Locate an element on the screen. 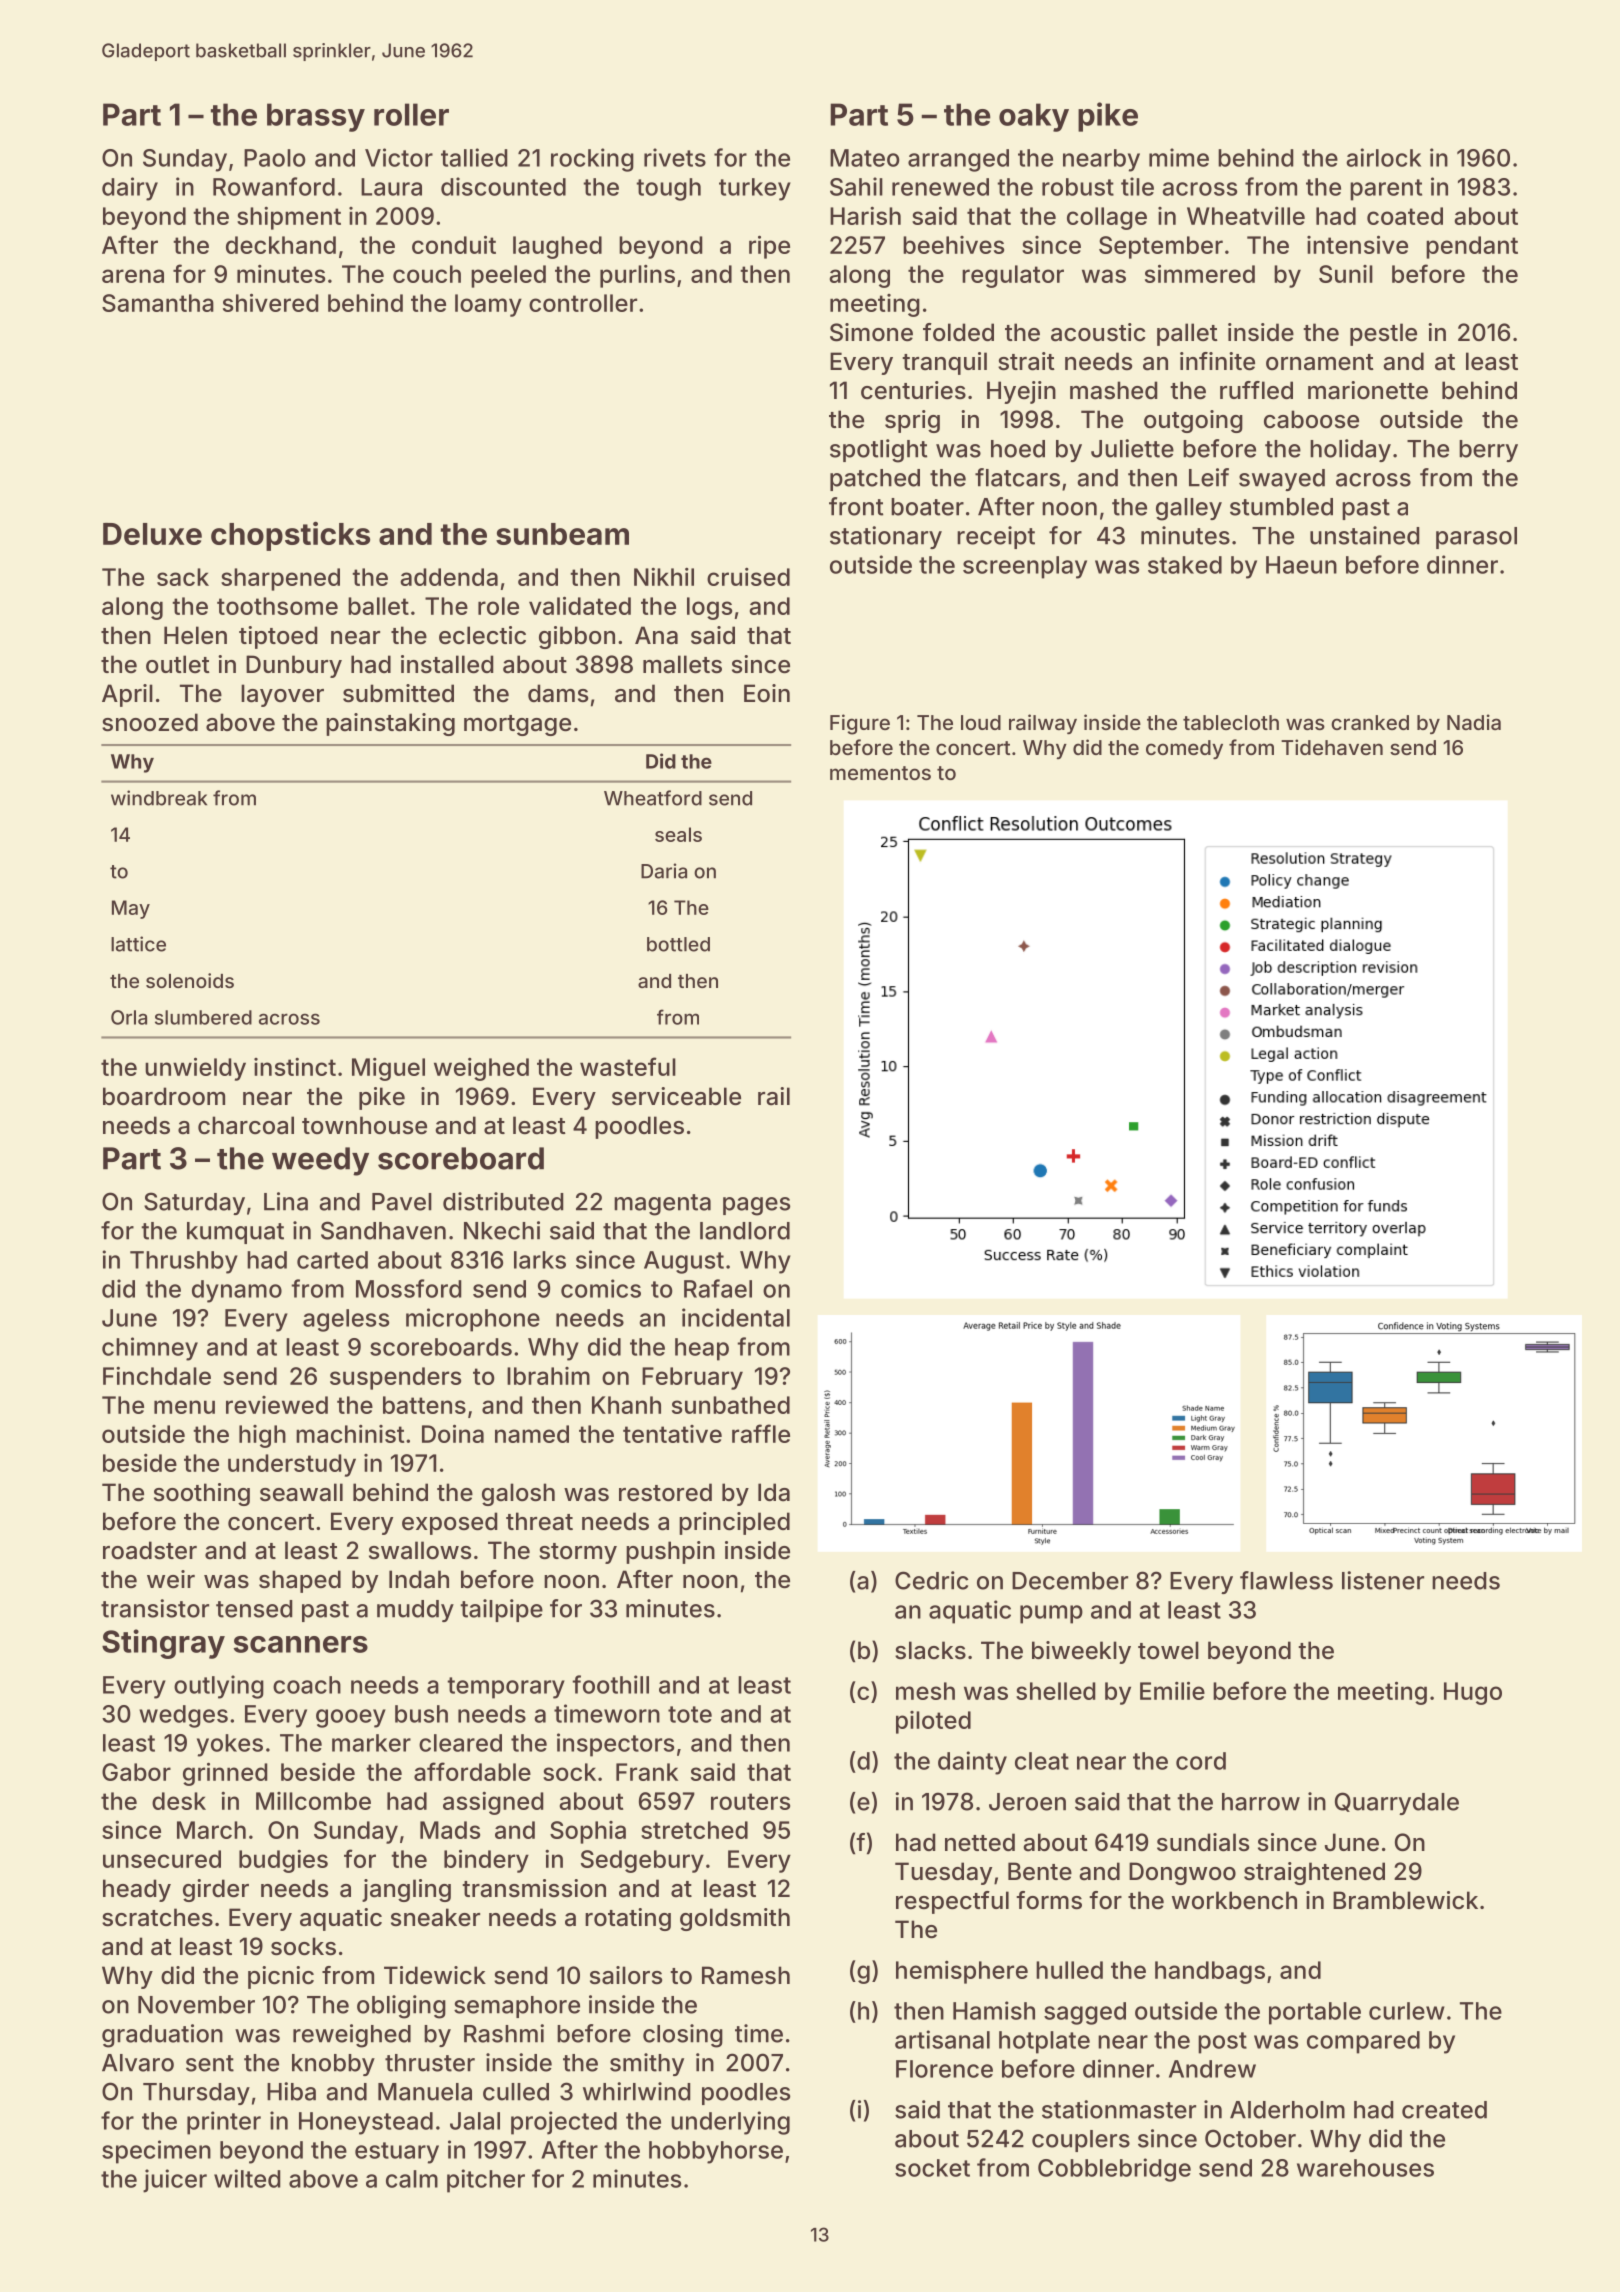  goldsmith is located at coordinates (735, 1919).
